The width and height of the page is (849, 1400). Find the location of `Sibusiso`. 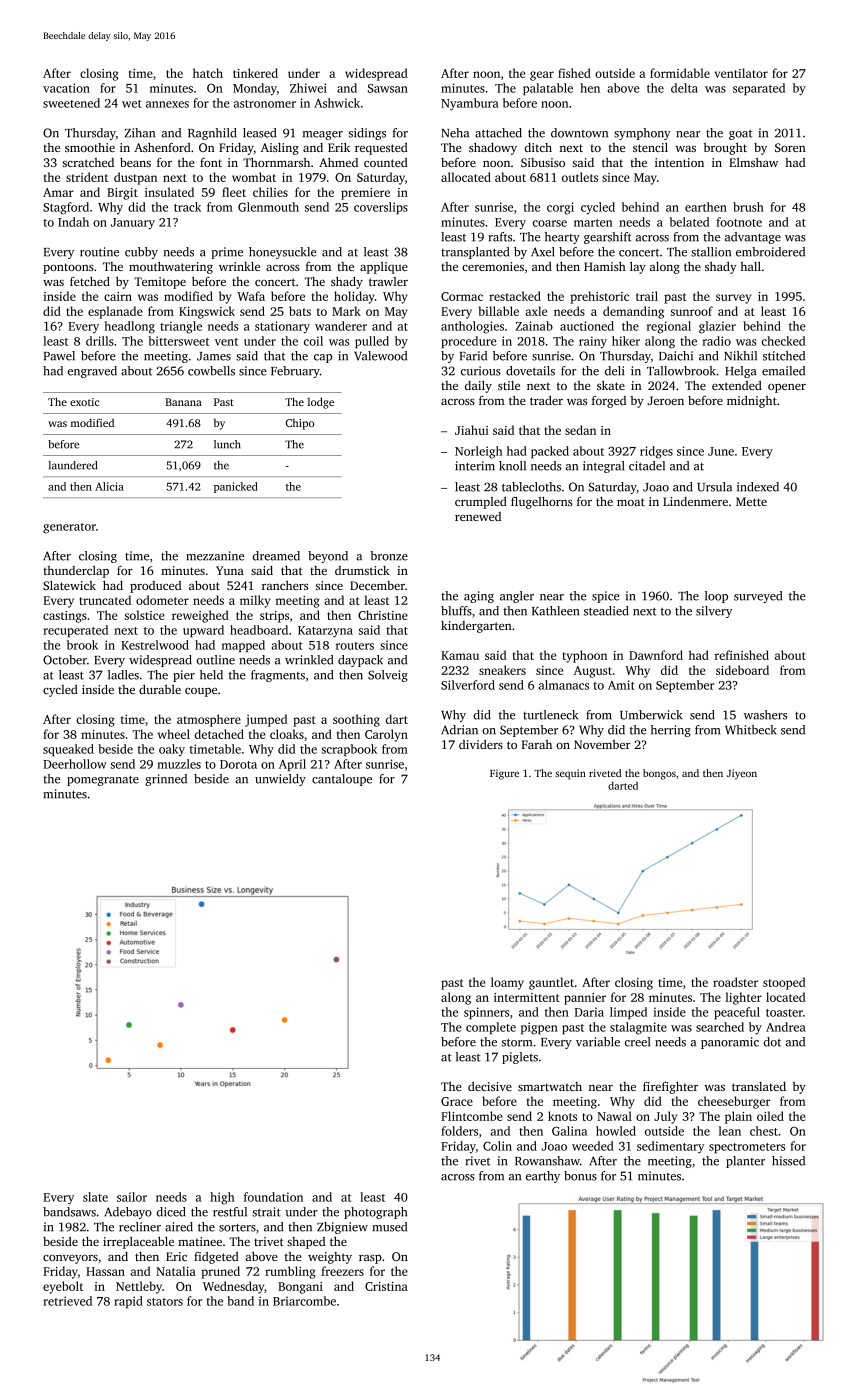

Sibusiso is located at coordinates (543, 162).
